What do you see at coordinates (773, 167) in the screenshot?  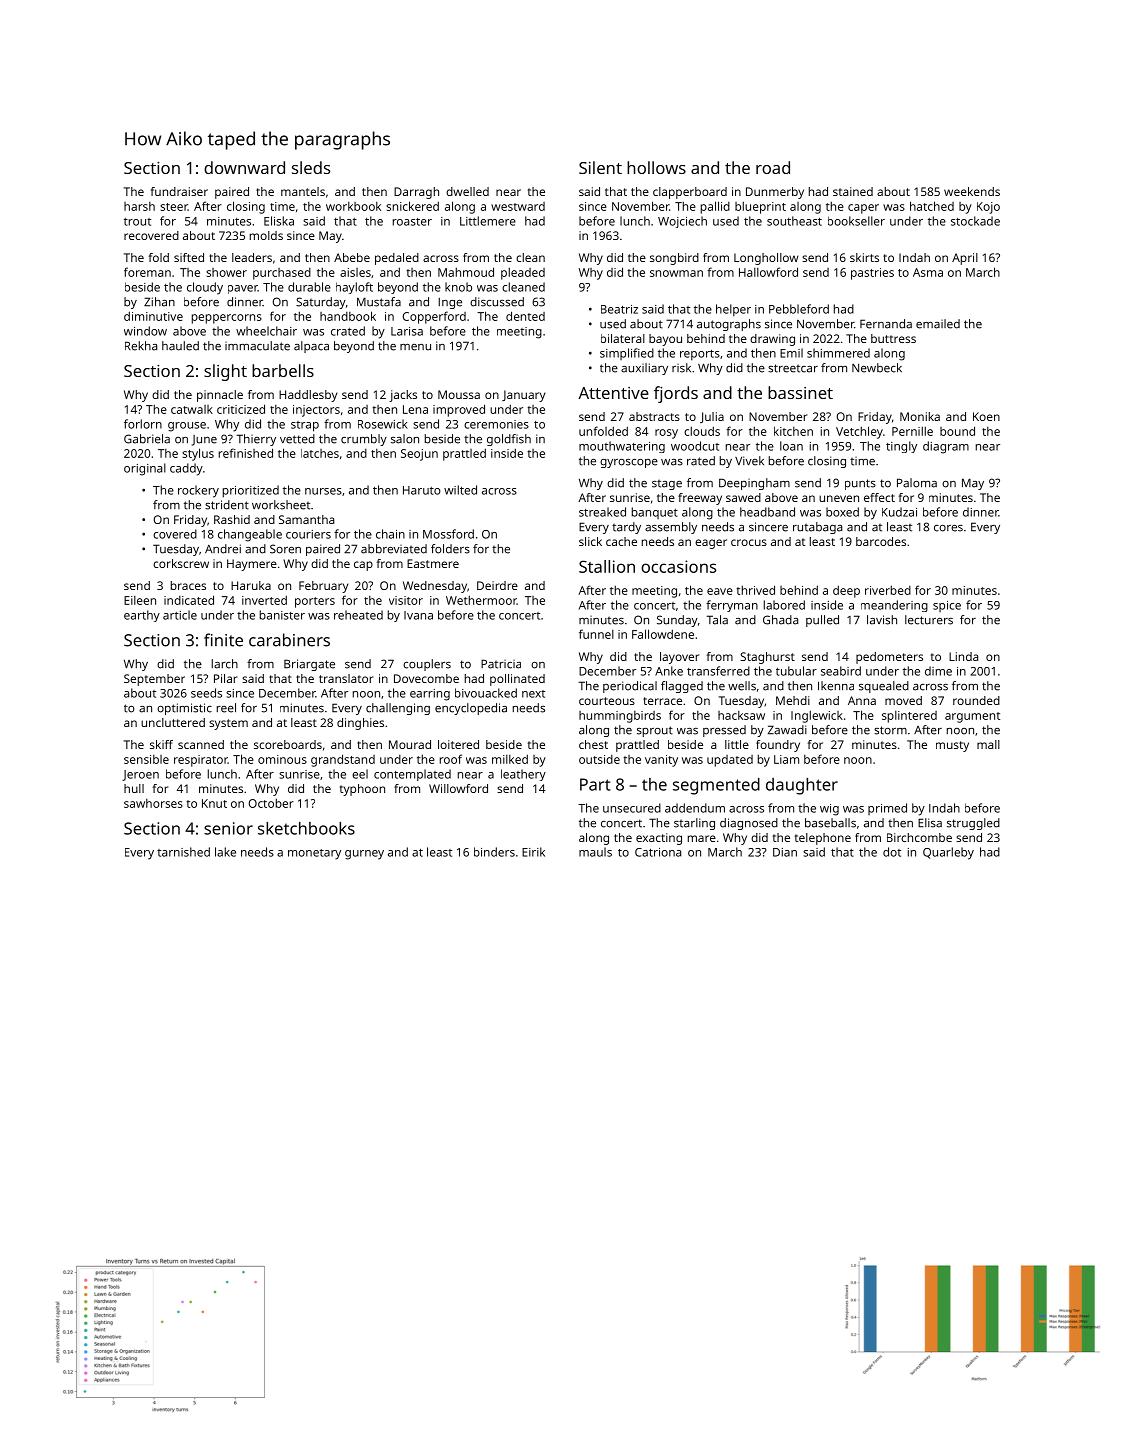 I see `road` at bounding box center [773, 167].
